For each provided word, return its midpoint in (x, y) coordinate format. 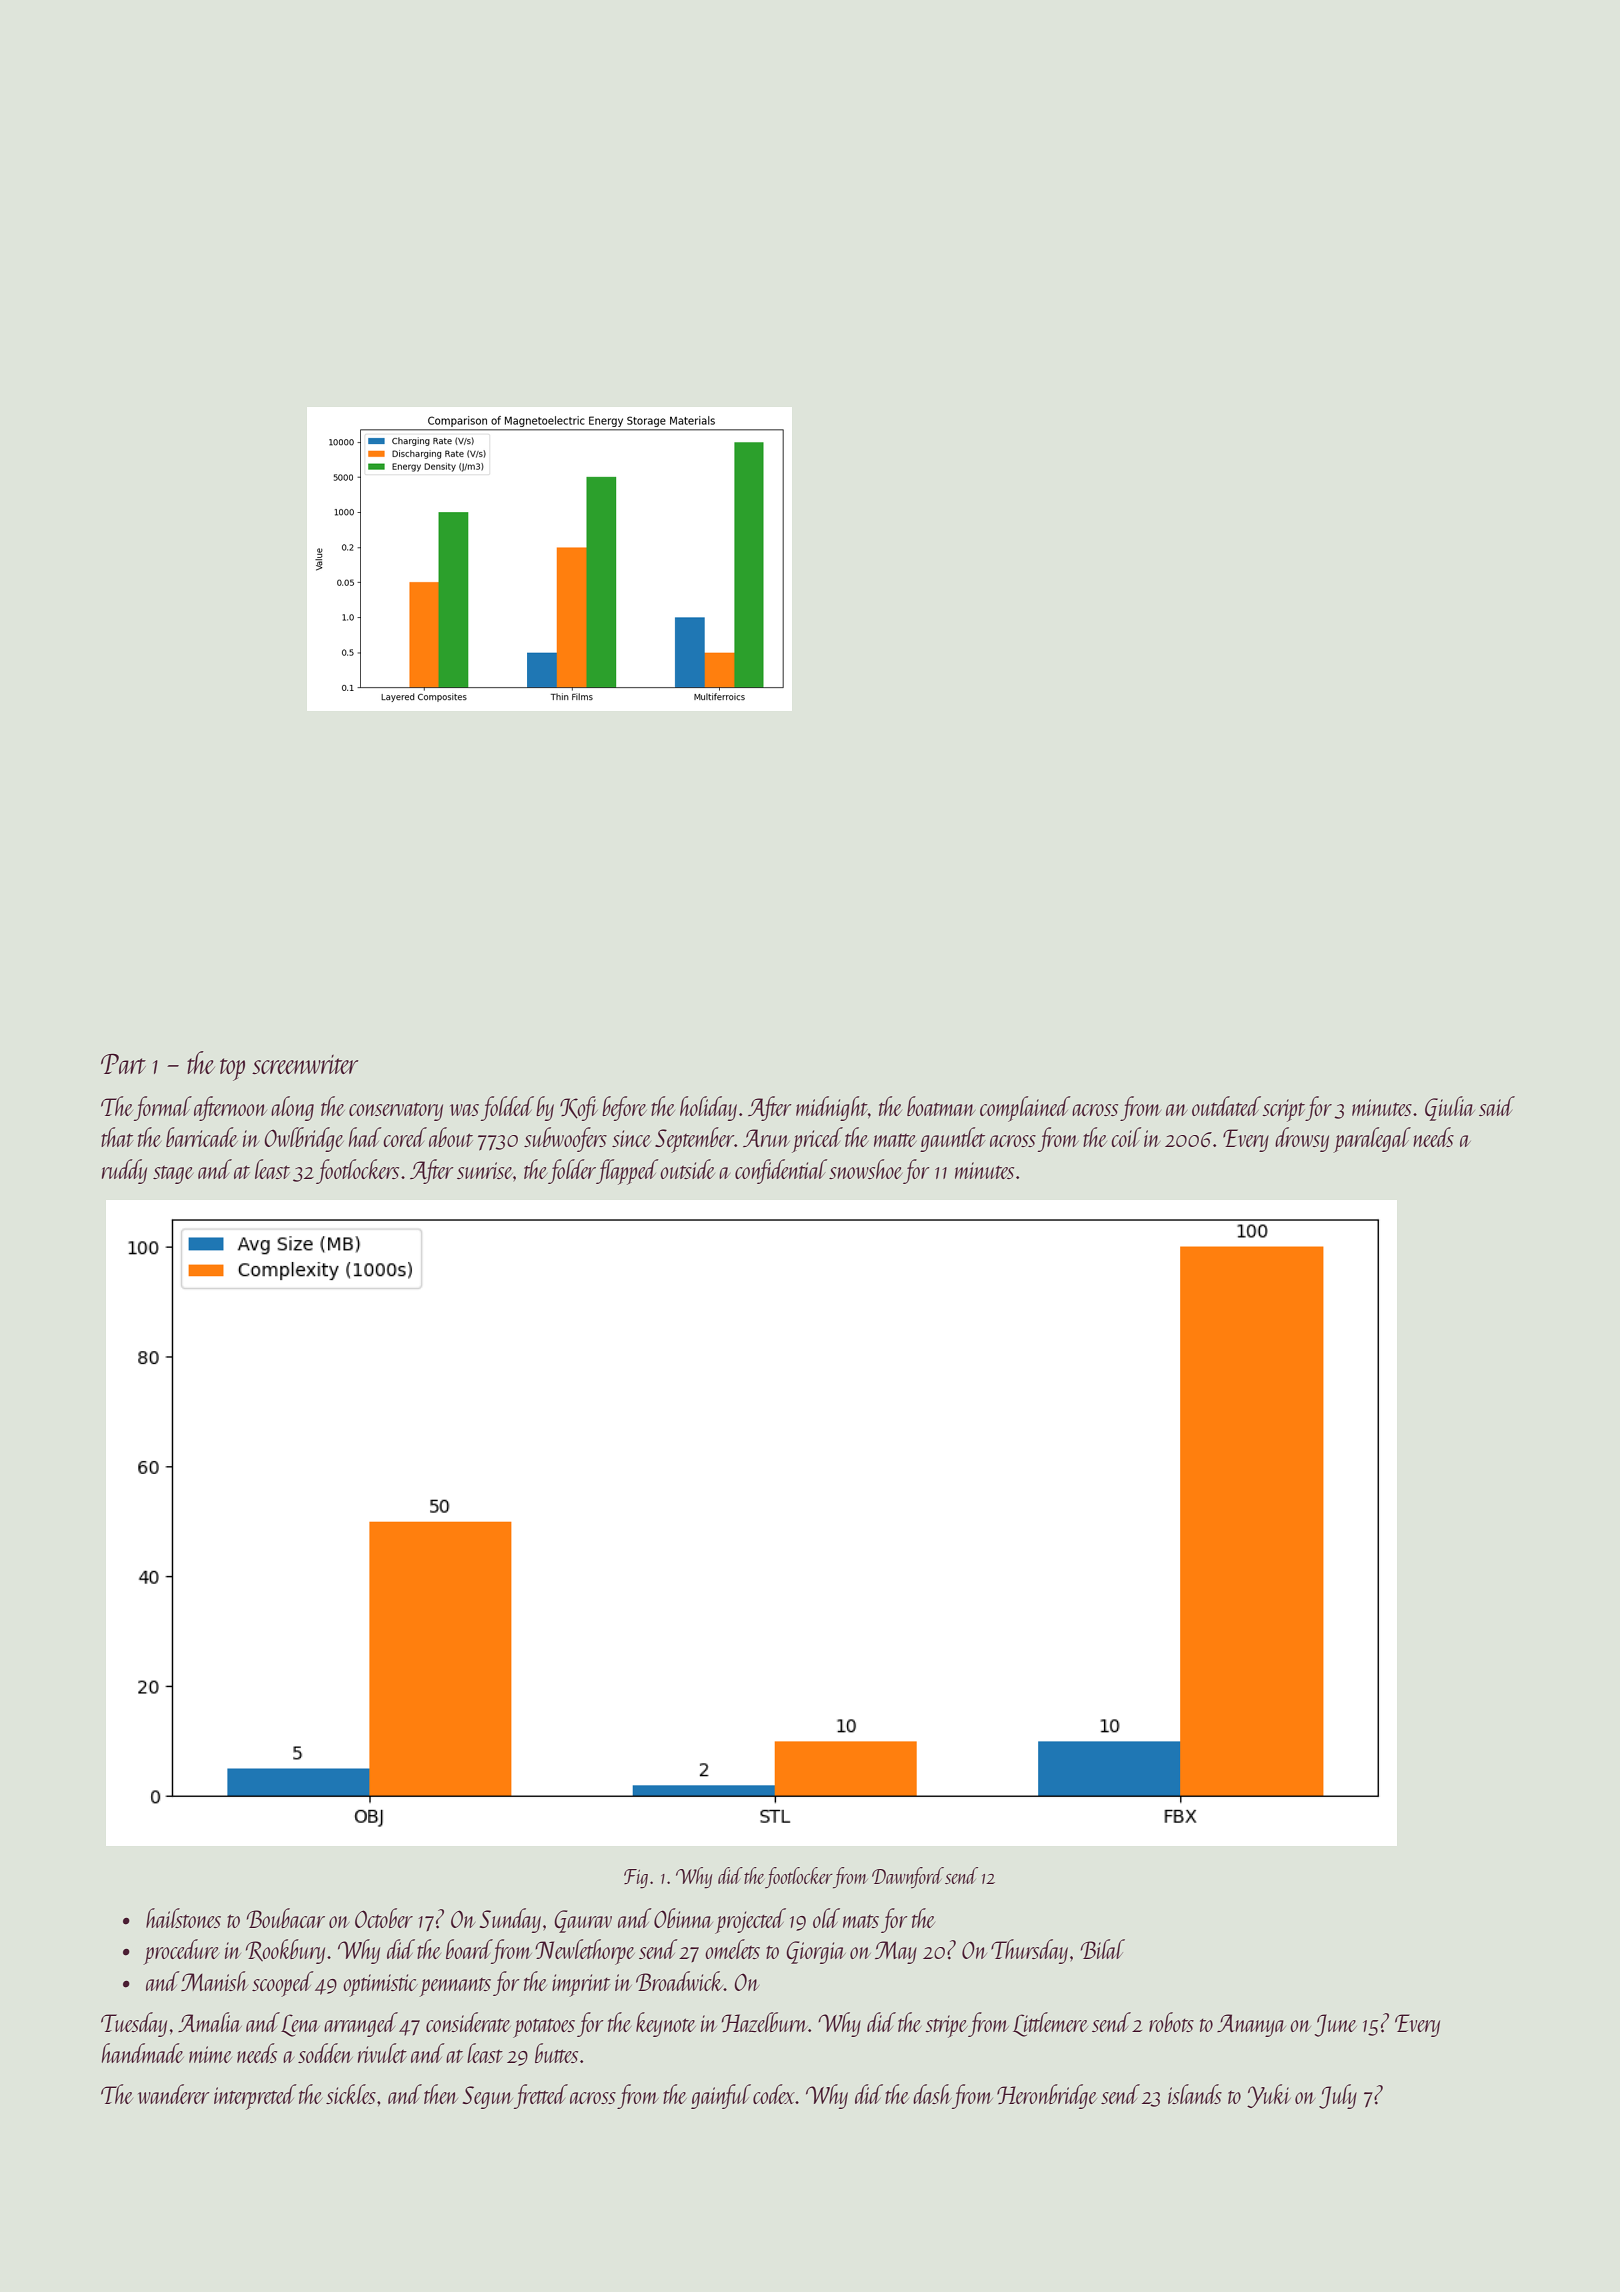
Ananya (1251, 2025)
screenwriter (305, 1064)
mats (861, 1921)
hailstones (183, 1918)
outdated (1226, 1106)
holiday (708, 1108)
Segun (488, 2097)
